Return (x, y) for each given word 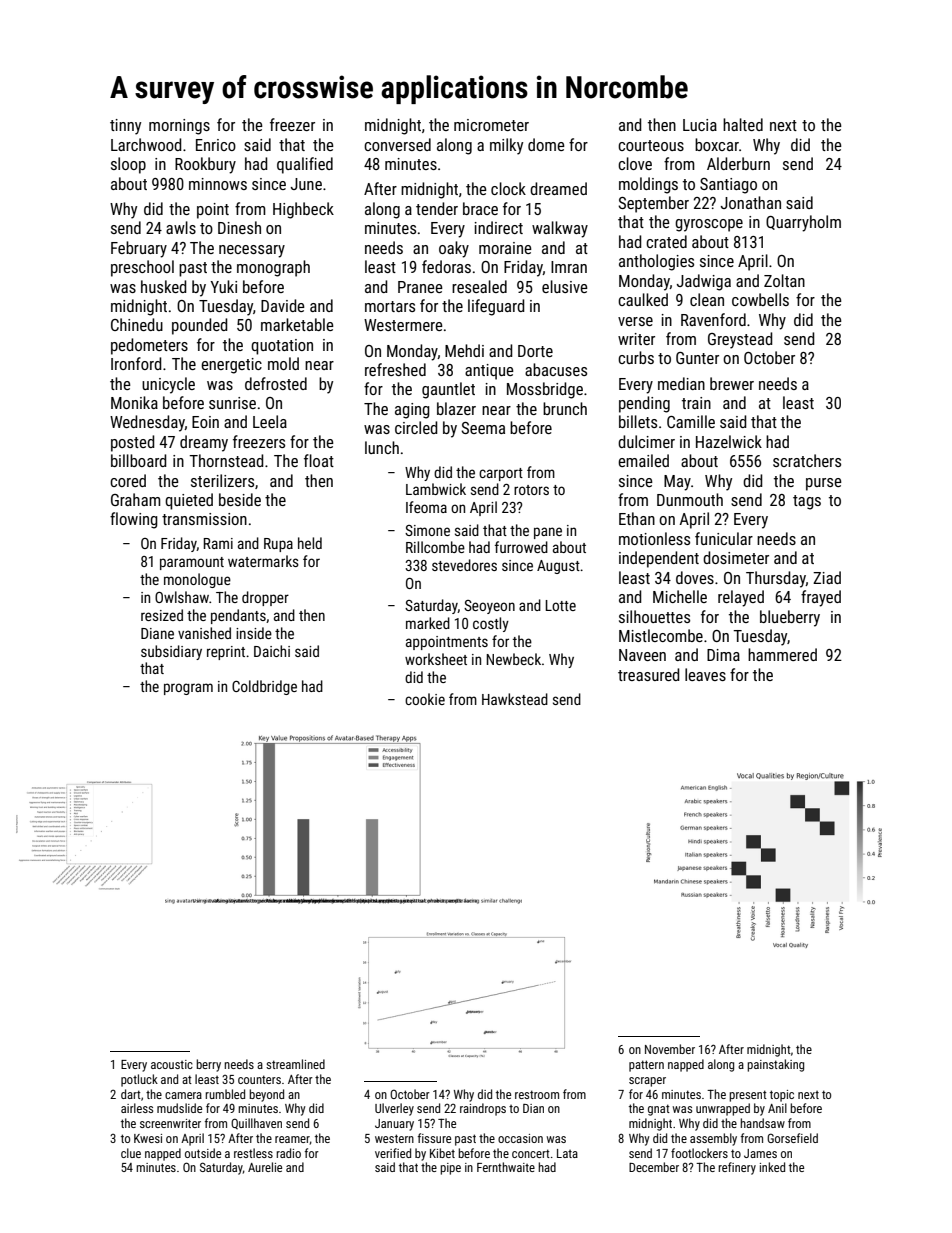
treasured (648, 674)
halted (743, 124)
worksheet (436, 659)
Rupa (278, 545)
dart (131, 1094)
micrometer (491, 125)
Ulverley (394, 1109)
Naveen (642, 655)
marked (428, 623)
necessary (252, 251)
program (188, 689)
